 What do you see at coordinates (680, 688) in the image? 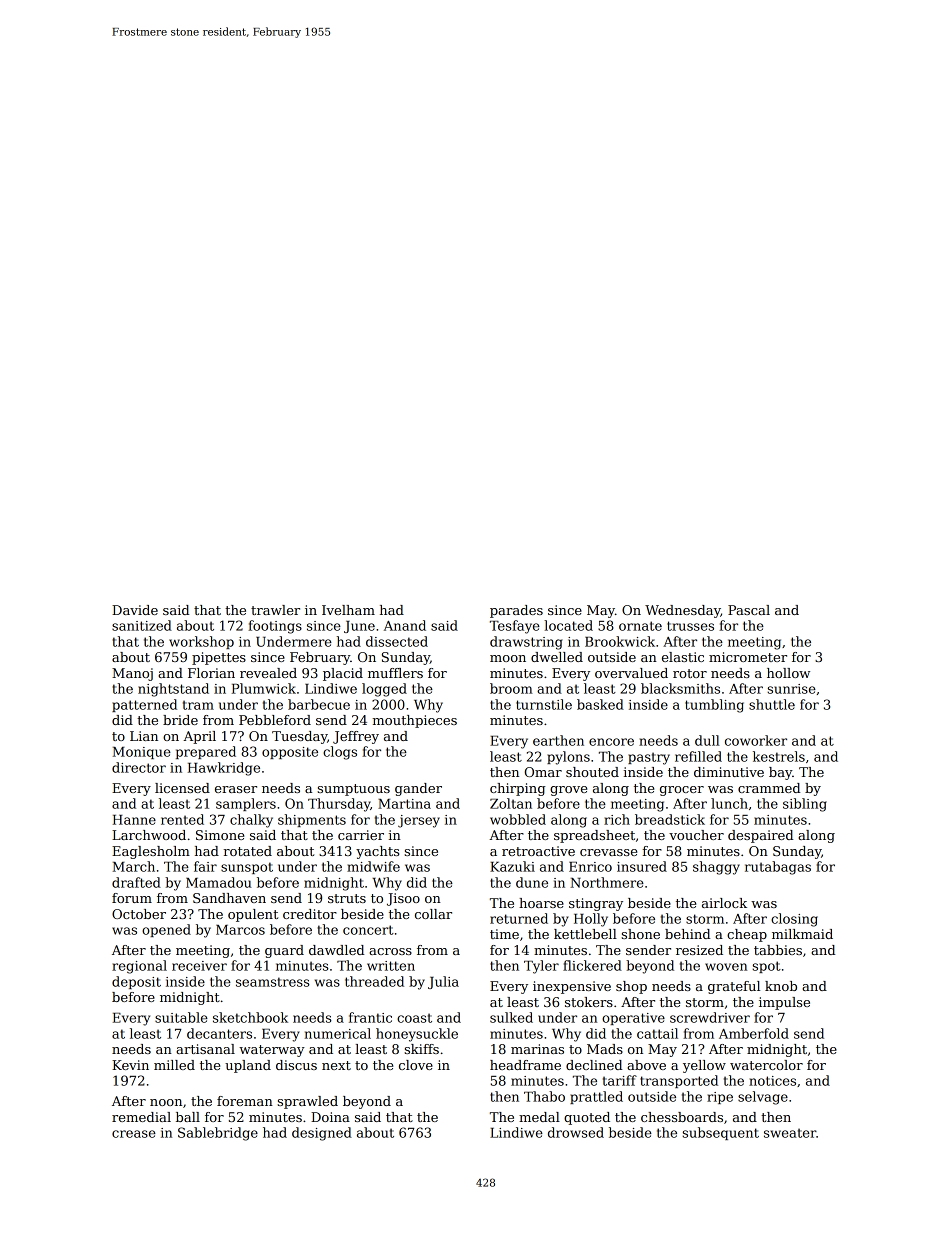
I see `blacksmiths` at bounding box center [680, 688].
